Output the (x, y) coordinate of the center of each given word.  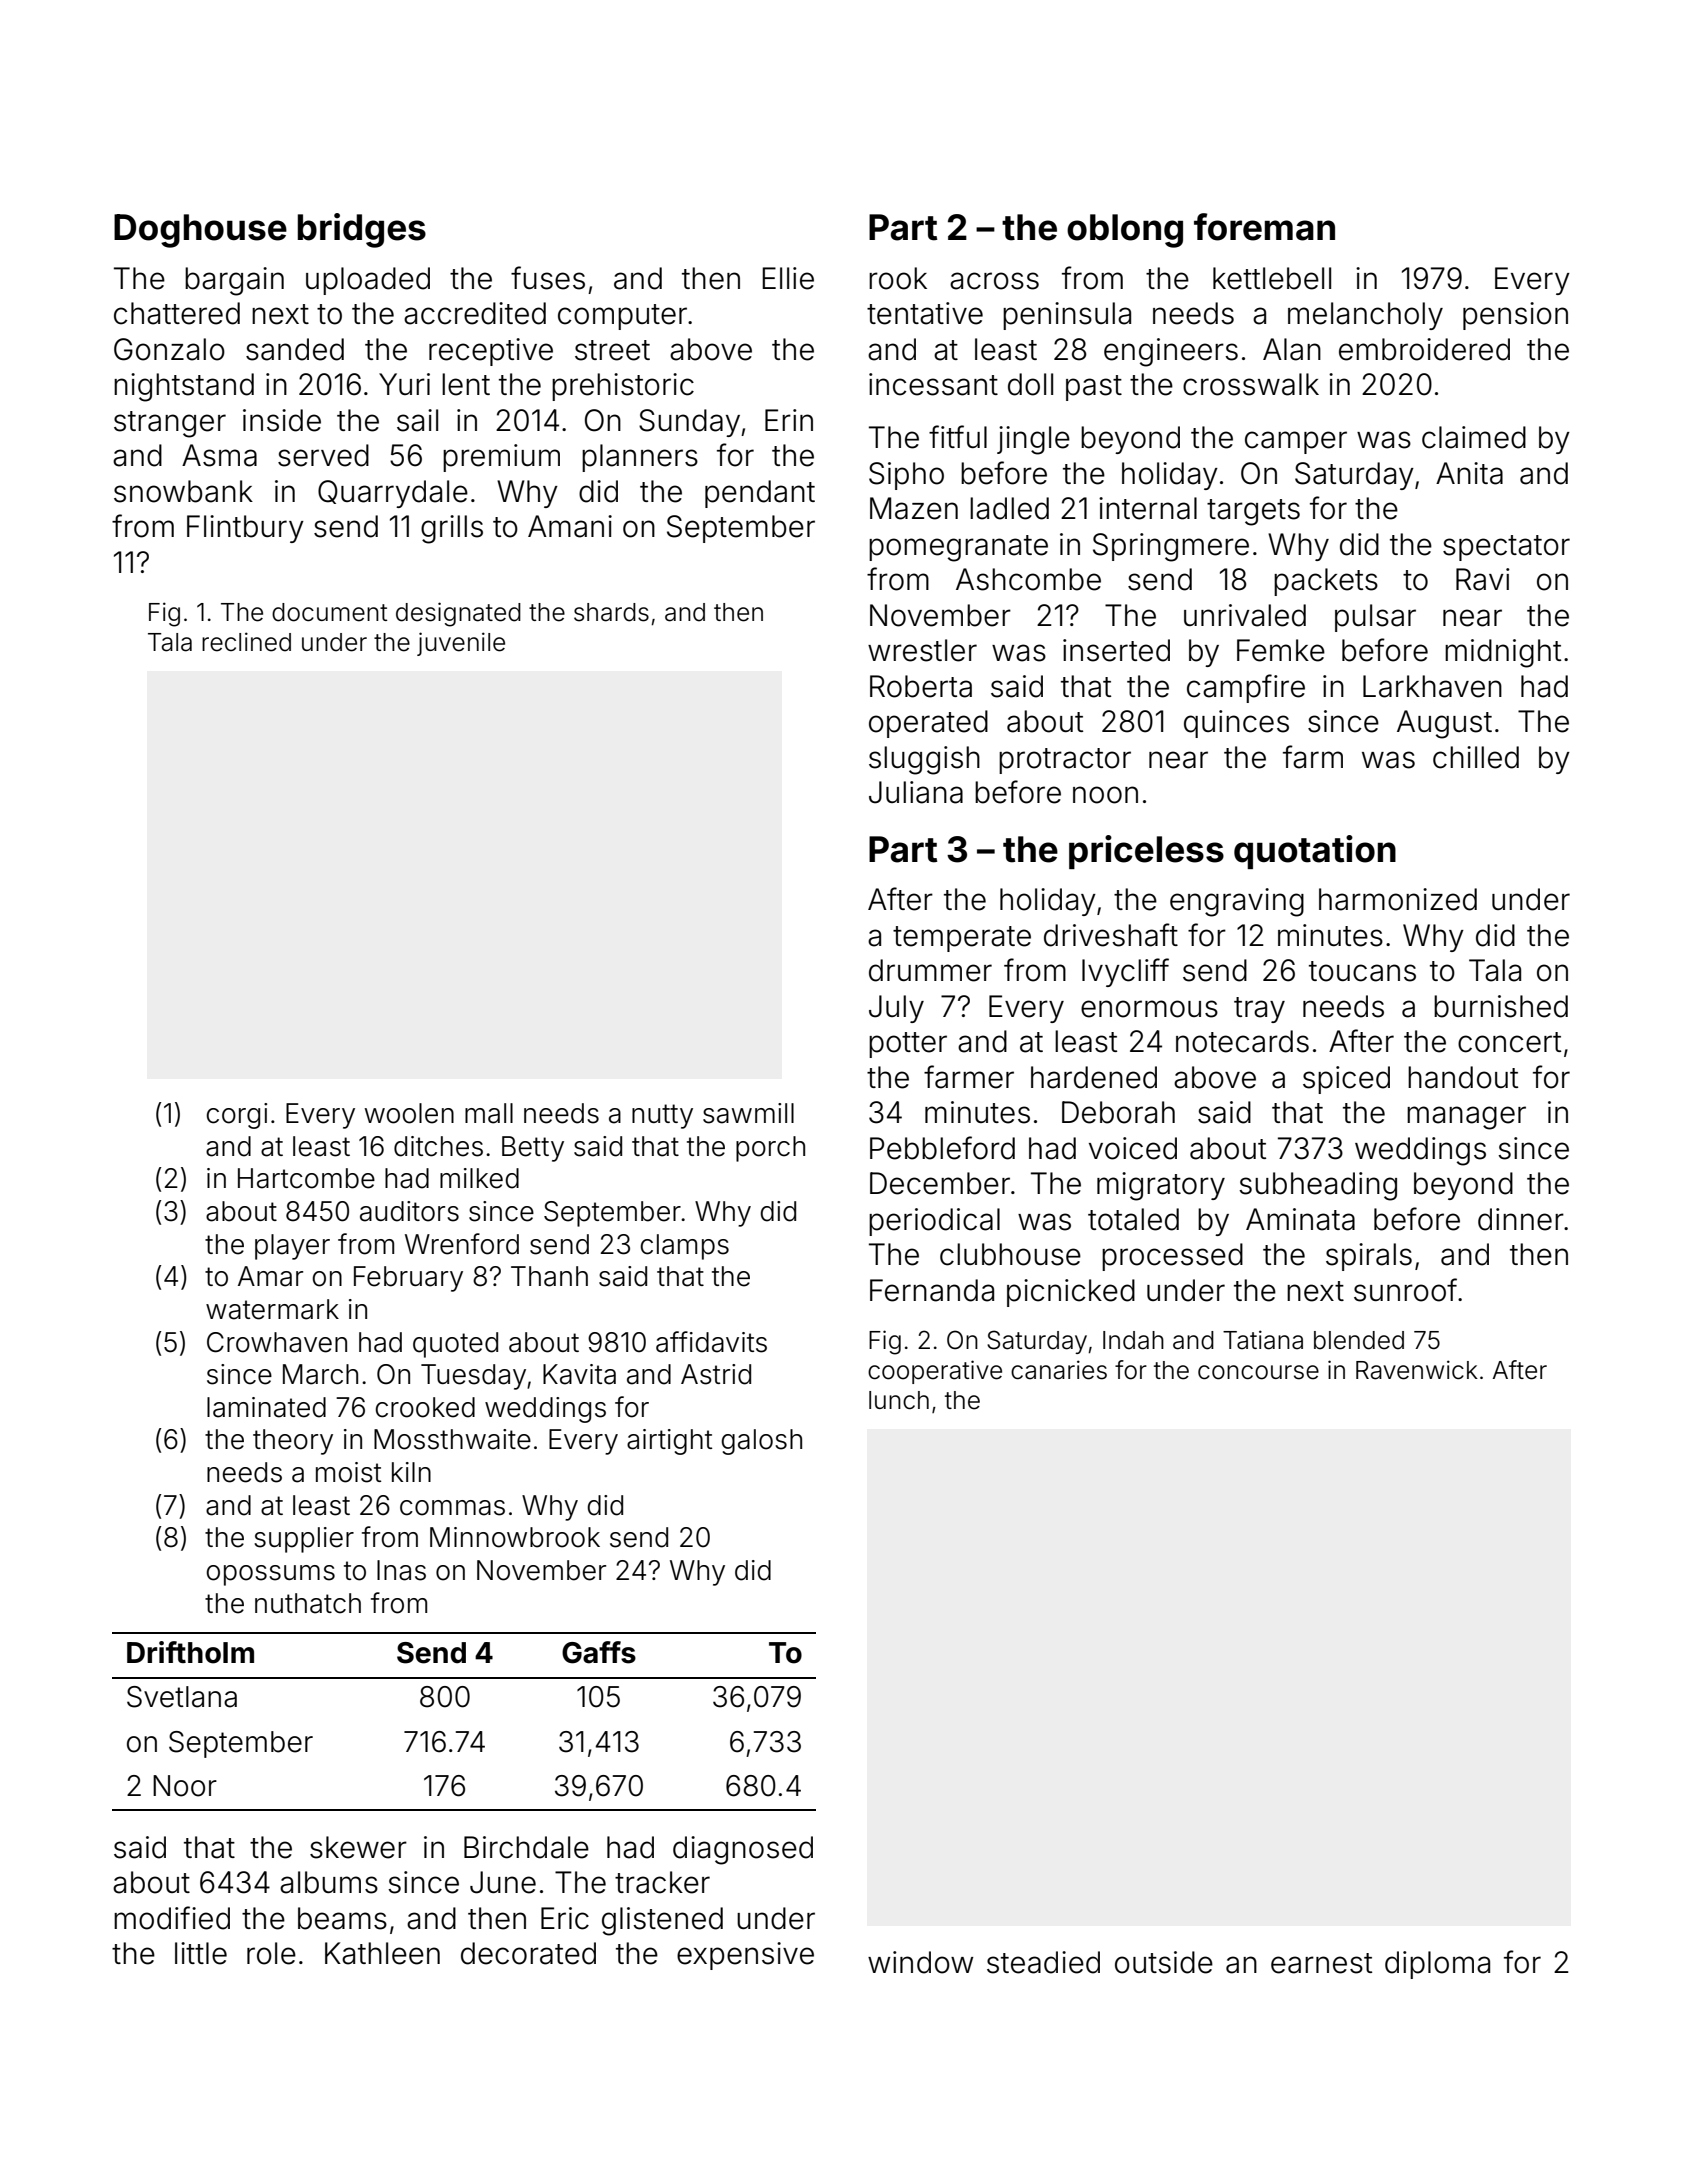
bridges (362, 230)
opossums (270, 1575)
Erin (789, 420)
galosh (761, 1442)
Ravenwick (1417, 1370)
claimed (1474, 437)
